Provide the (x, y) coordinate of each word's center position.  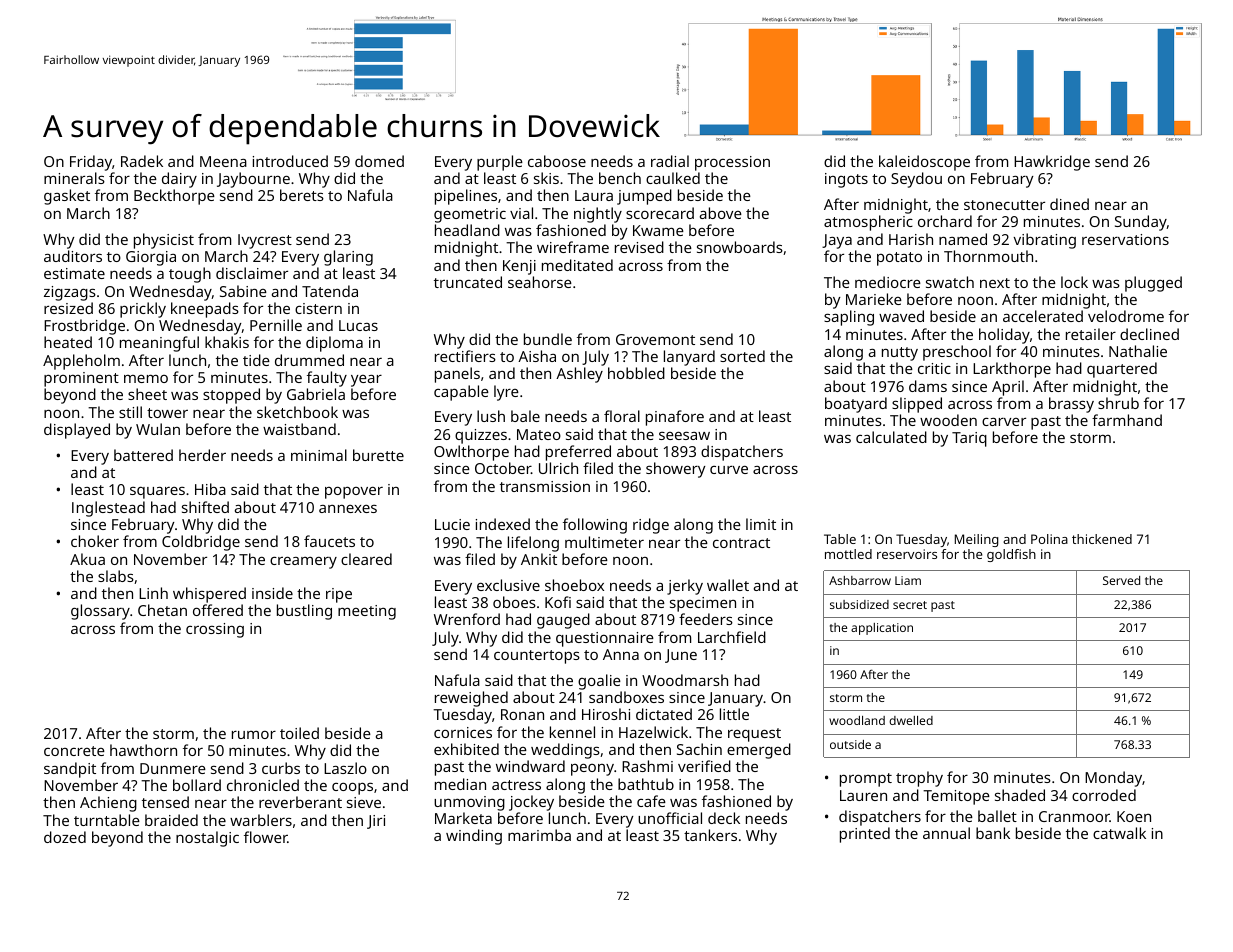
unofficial (670, 818)
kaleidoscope (924, 163)
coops (352, 788)
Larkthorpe (1012, 370)
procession (732, 163)
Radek (142, 161)
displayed (77, 431)
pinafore (675, 418)
